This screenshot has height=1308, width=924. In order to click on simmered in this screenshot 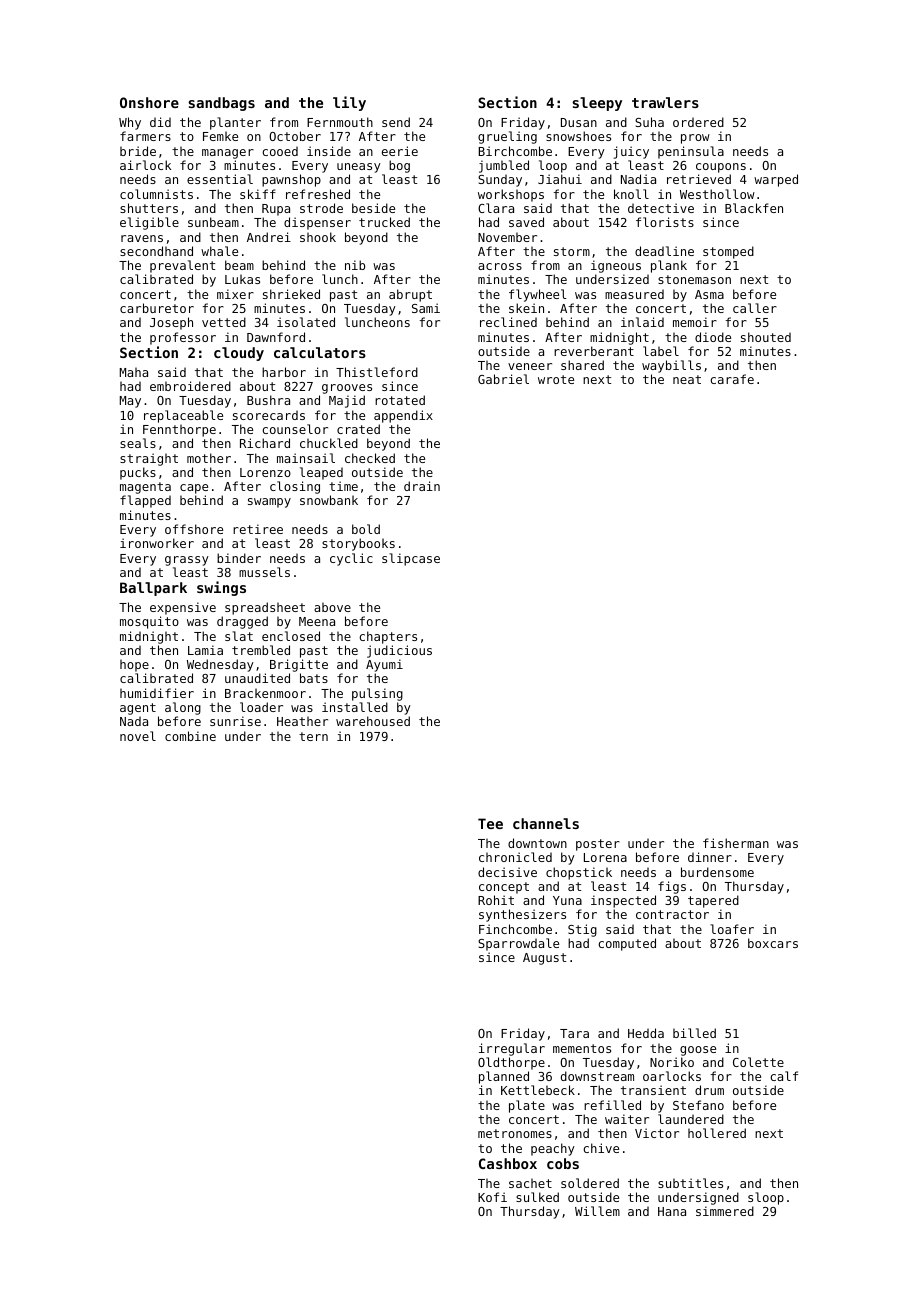, I will do `click(725, 1211)`.
